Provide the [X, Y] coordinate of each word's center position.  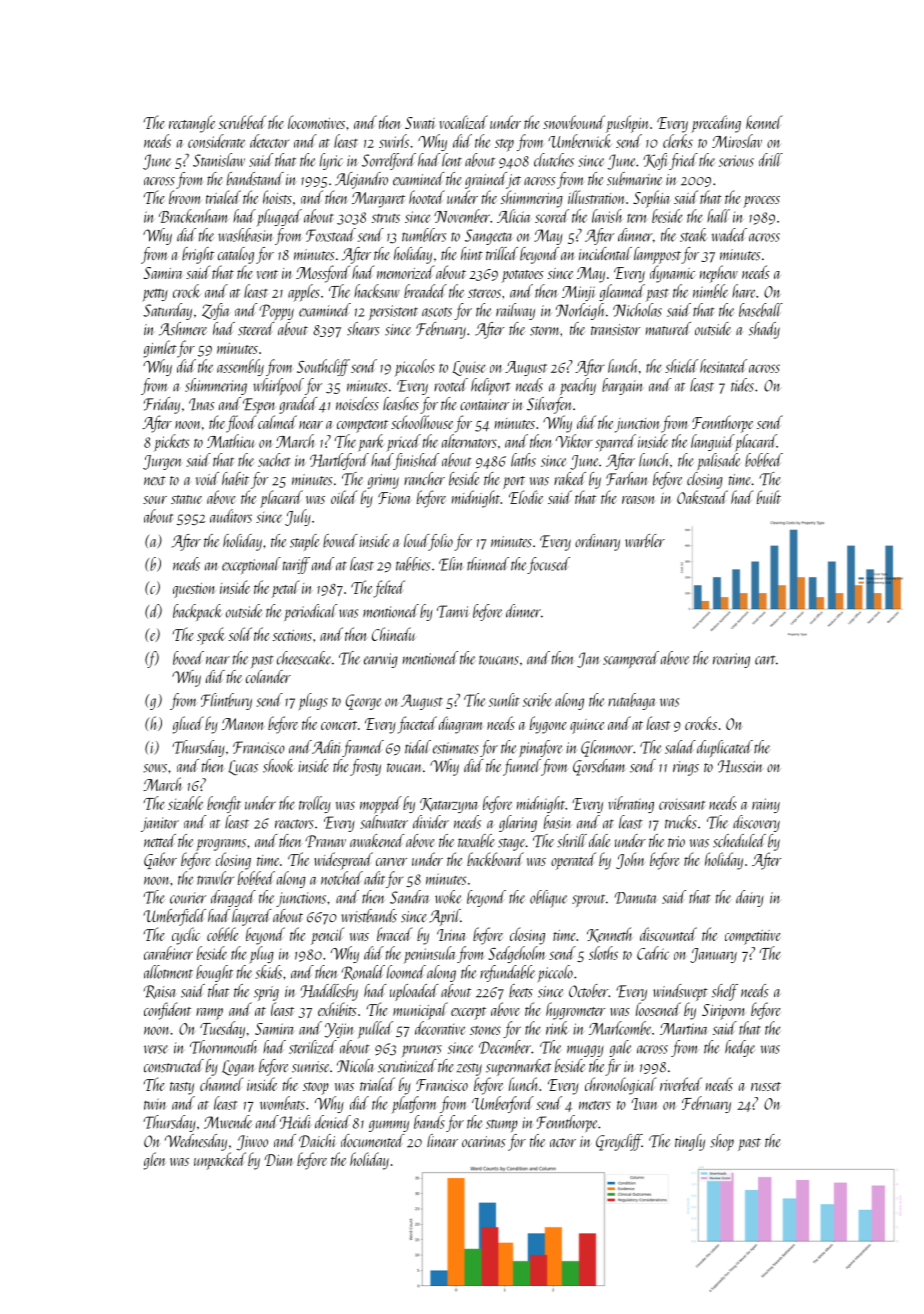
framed [363, 748]
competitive [753, 937]
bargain [622, 386]
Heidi [295, 1122]
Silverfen [550, 405]
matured [668, 328]
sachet [274, 460]
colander [268, 677]
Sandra [410, 897]
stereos [484, 293]
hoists [277, 197]
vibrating [631, 804]
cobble [223, 934]
